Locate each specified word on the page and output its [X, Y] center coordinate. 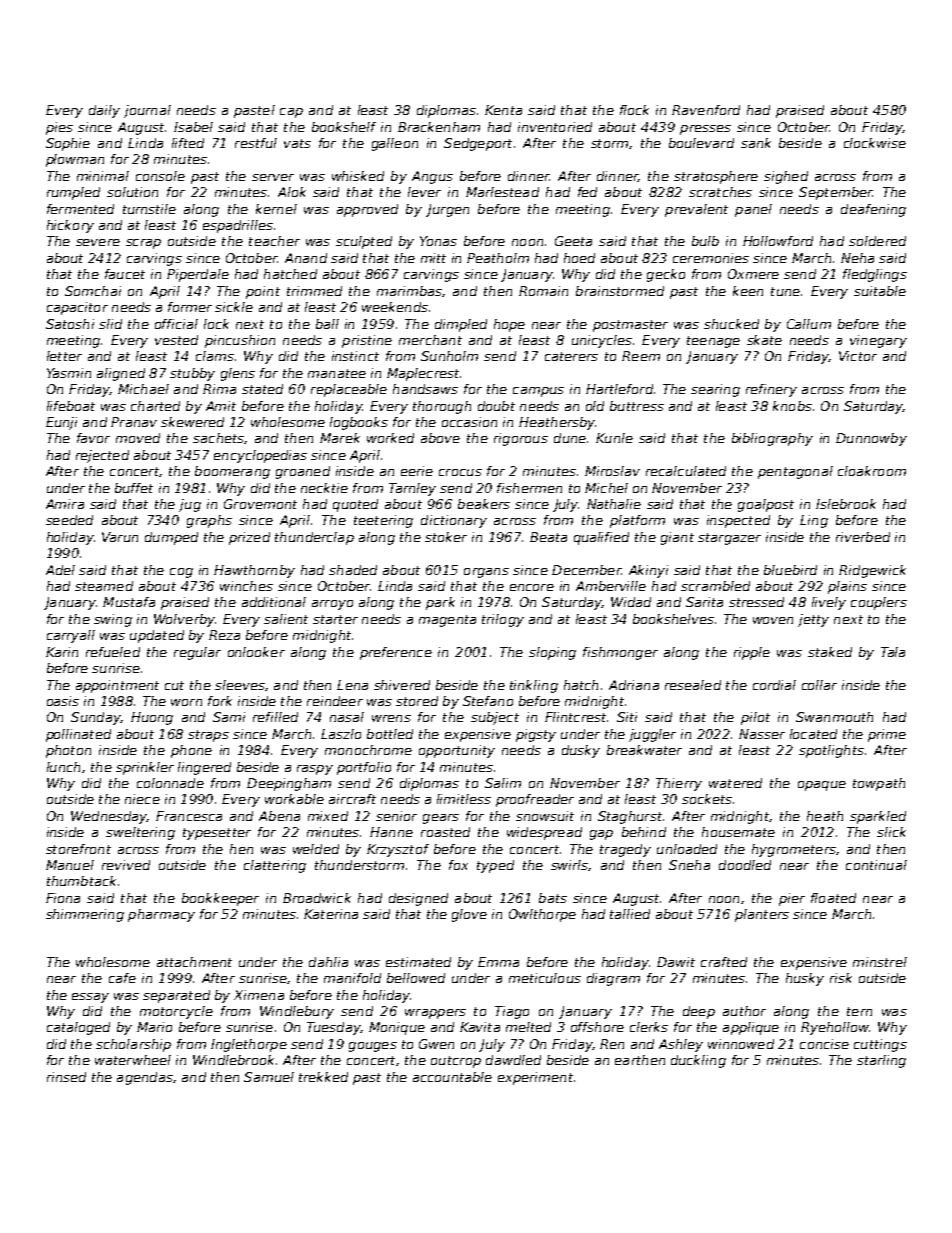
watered [735, 783]
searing [715, 390]
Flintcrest [575, 717]
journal [147, 111]
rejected [102, 456]
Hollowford [778, 241]
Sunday [95, 718]
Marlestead [502, 192]
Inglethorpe [249, 1045]
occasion [469, 422]
